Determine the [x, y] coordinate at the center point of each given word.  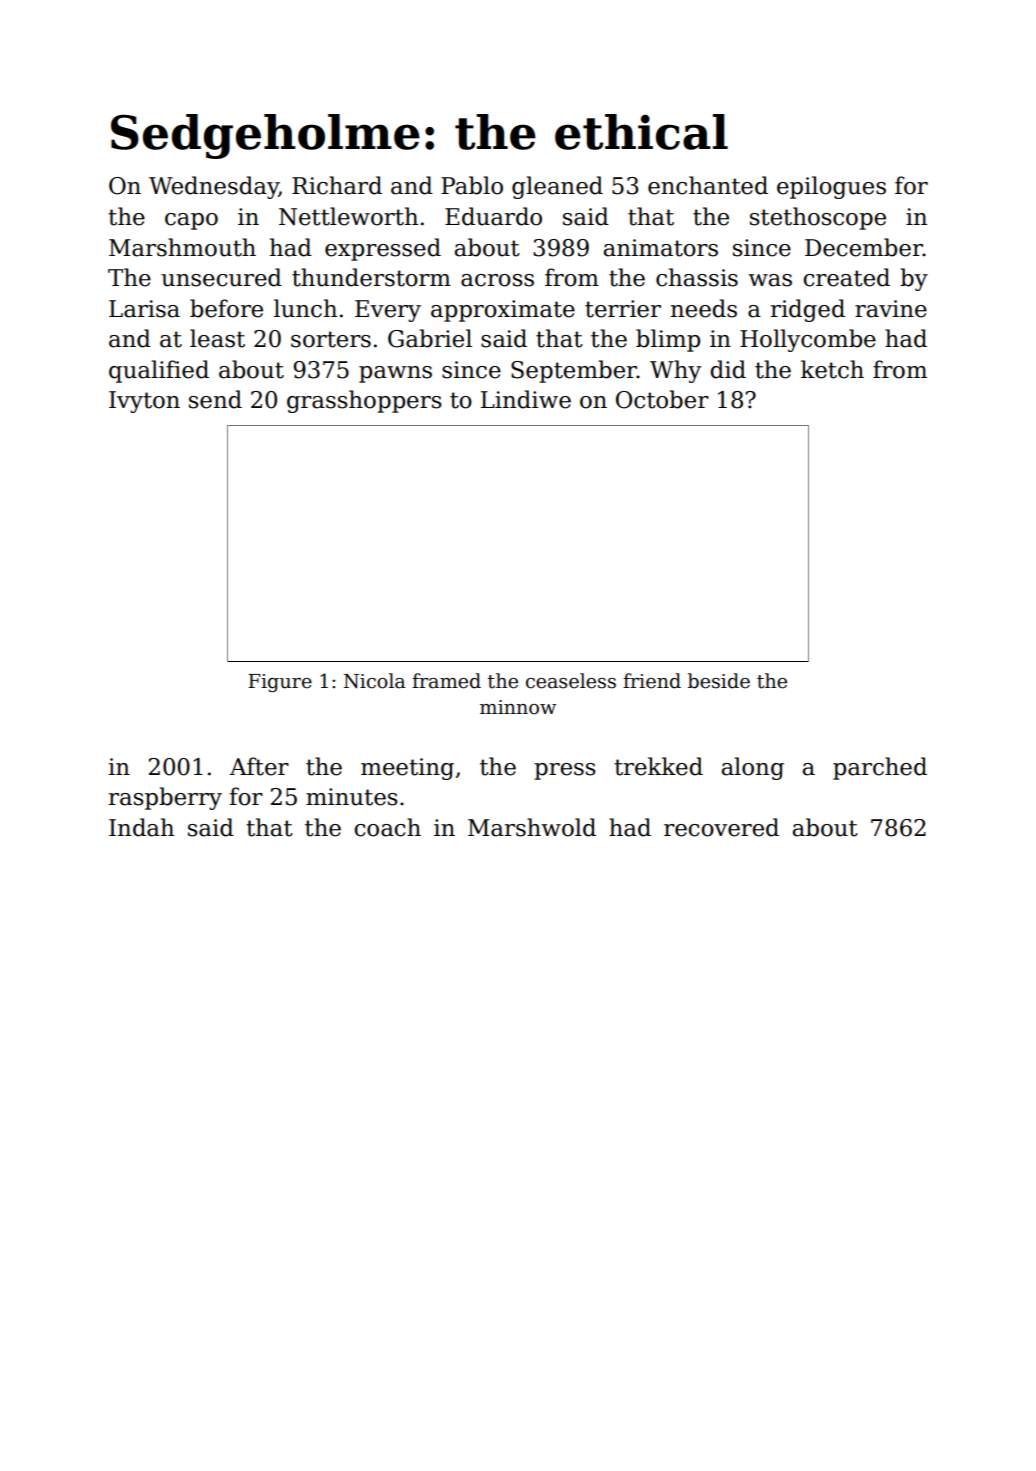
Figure [280, 683]
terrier [623, 309]
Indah [141, 827]
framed [446, 681]
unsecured [221, 277]
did [728, 369]
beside [719, 681]
